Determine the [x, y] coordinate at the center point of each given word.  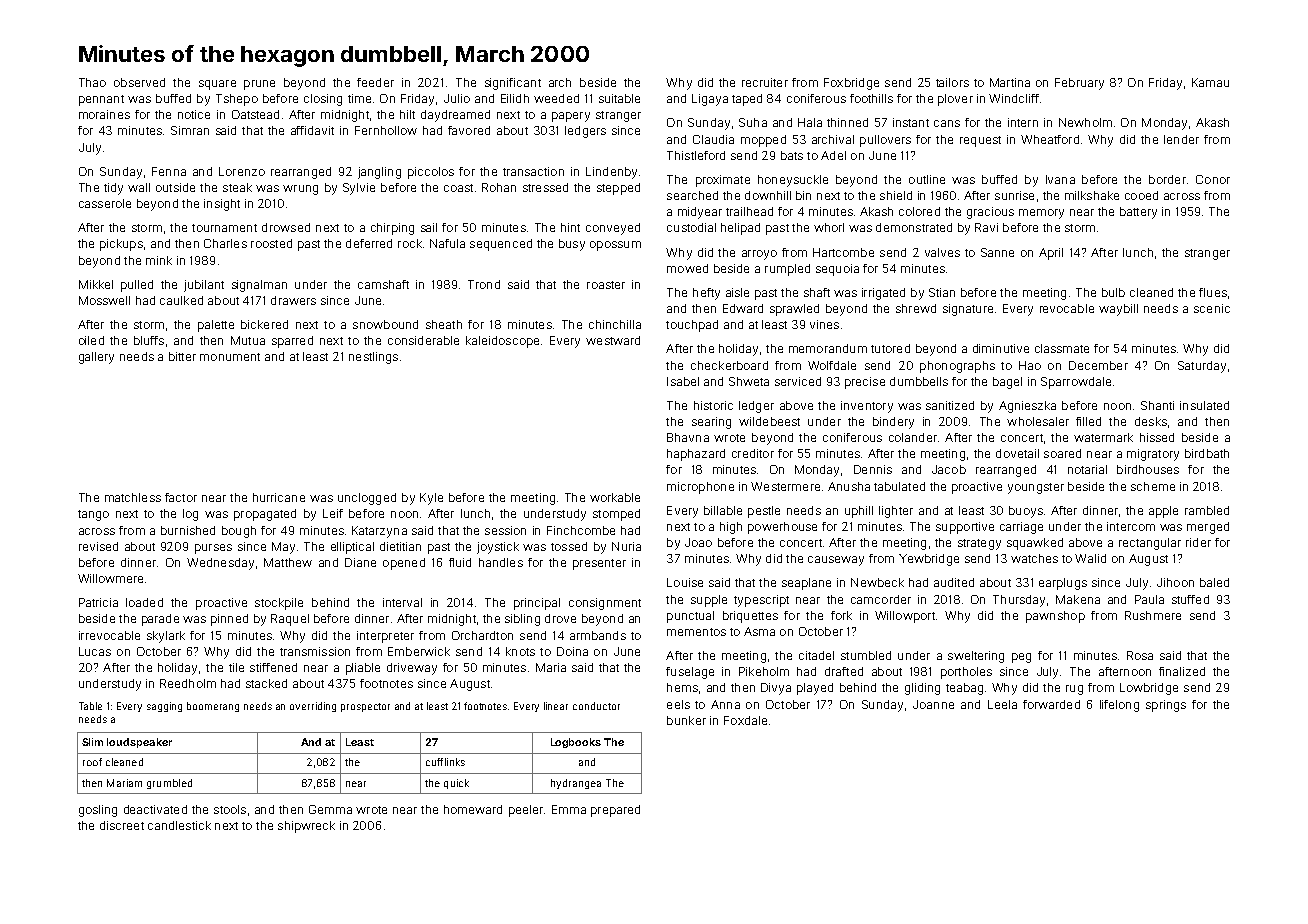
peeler [526, 811]
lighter [896, 512]
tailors [952, 82]
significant [513, 84]
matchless [133, 497]
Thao [92, 82]
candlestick [179, 825]
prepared [615, 811]
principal [537, 604]
